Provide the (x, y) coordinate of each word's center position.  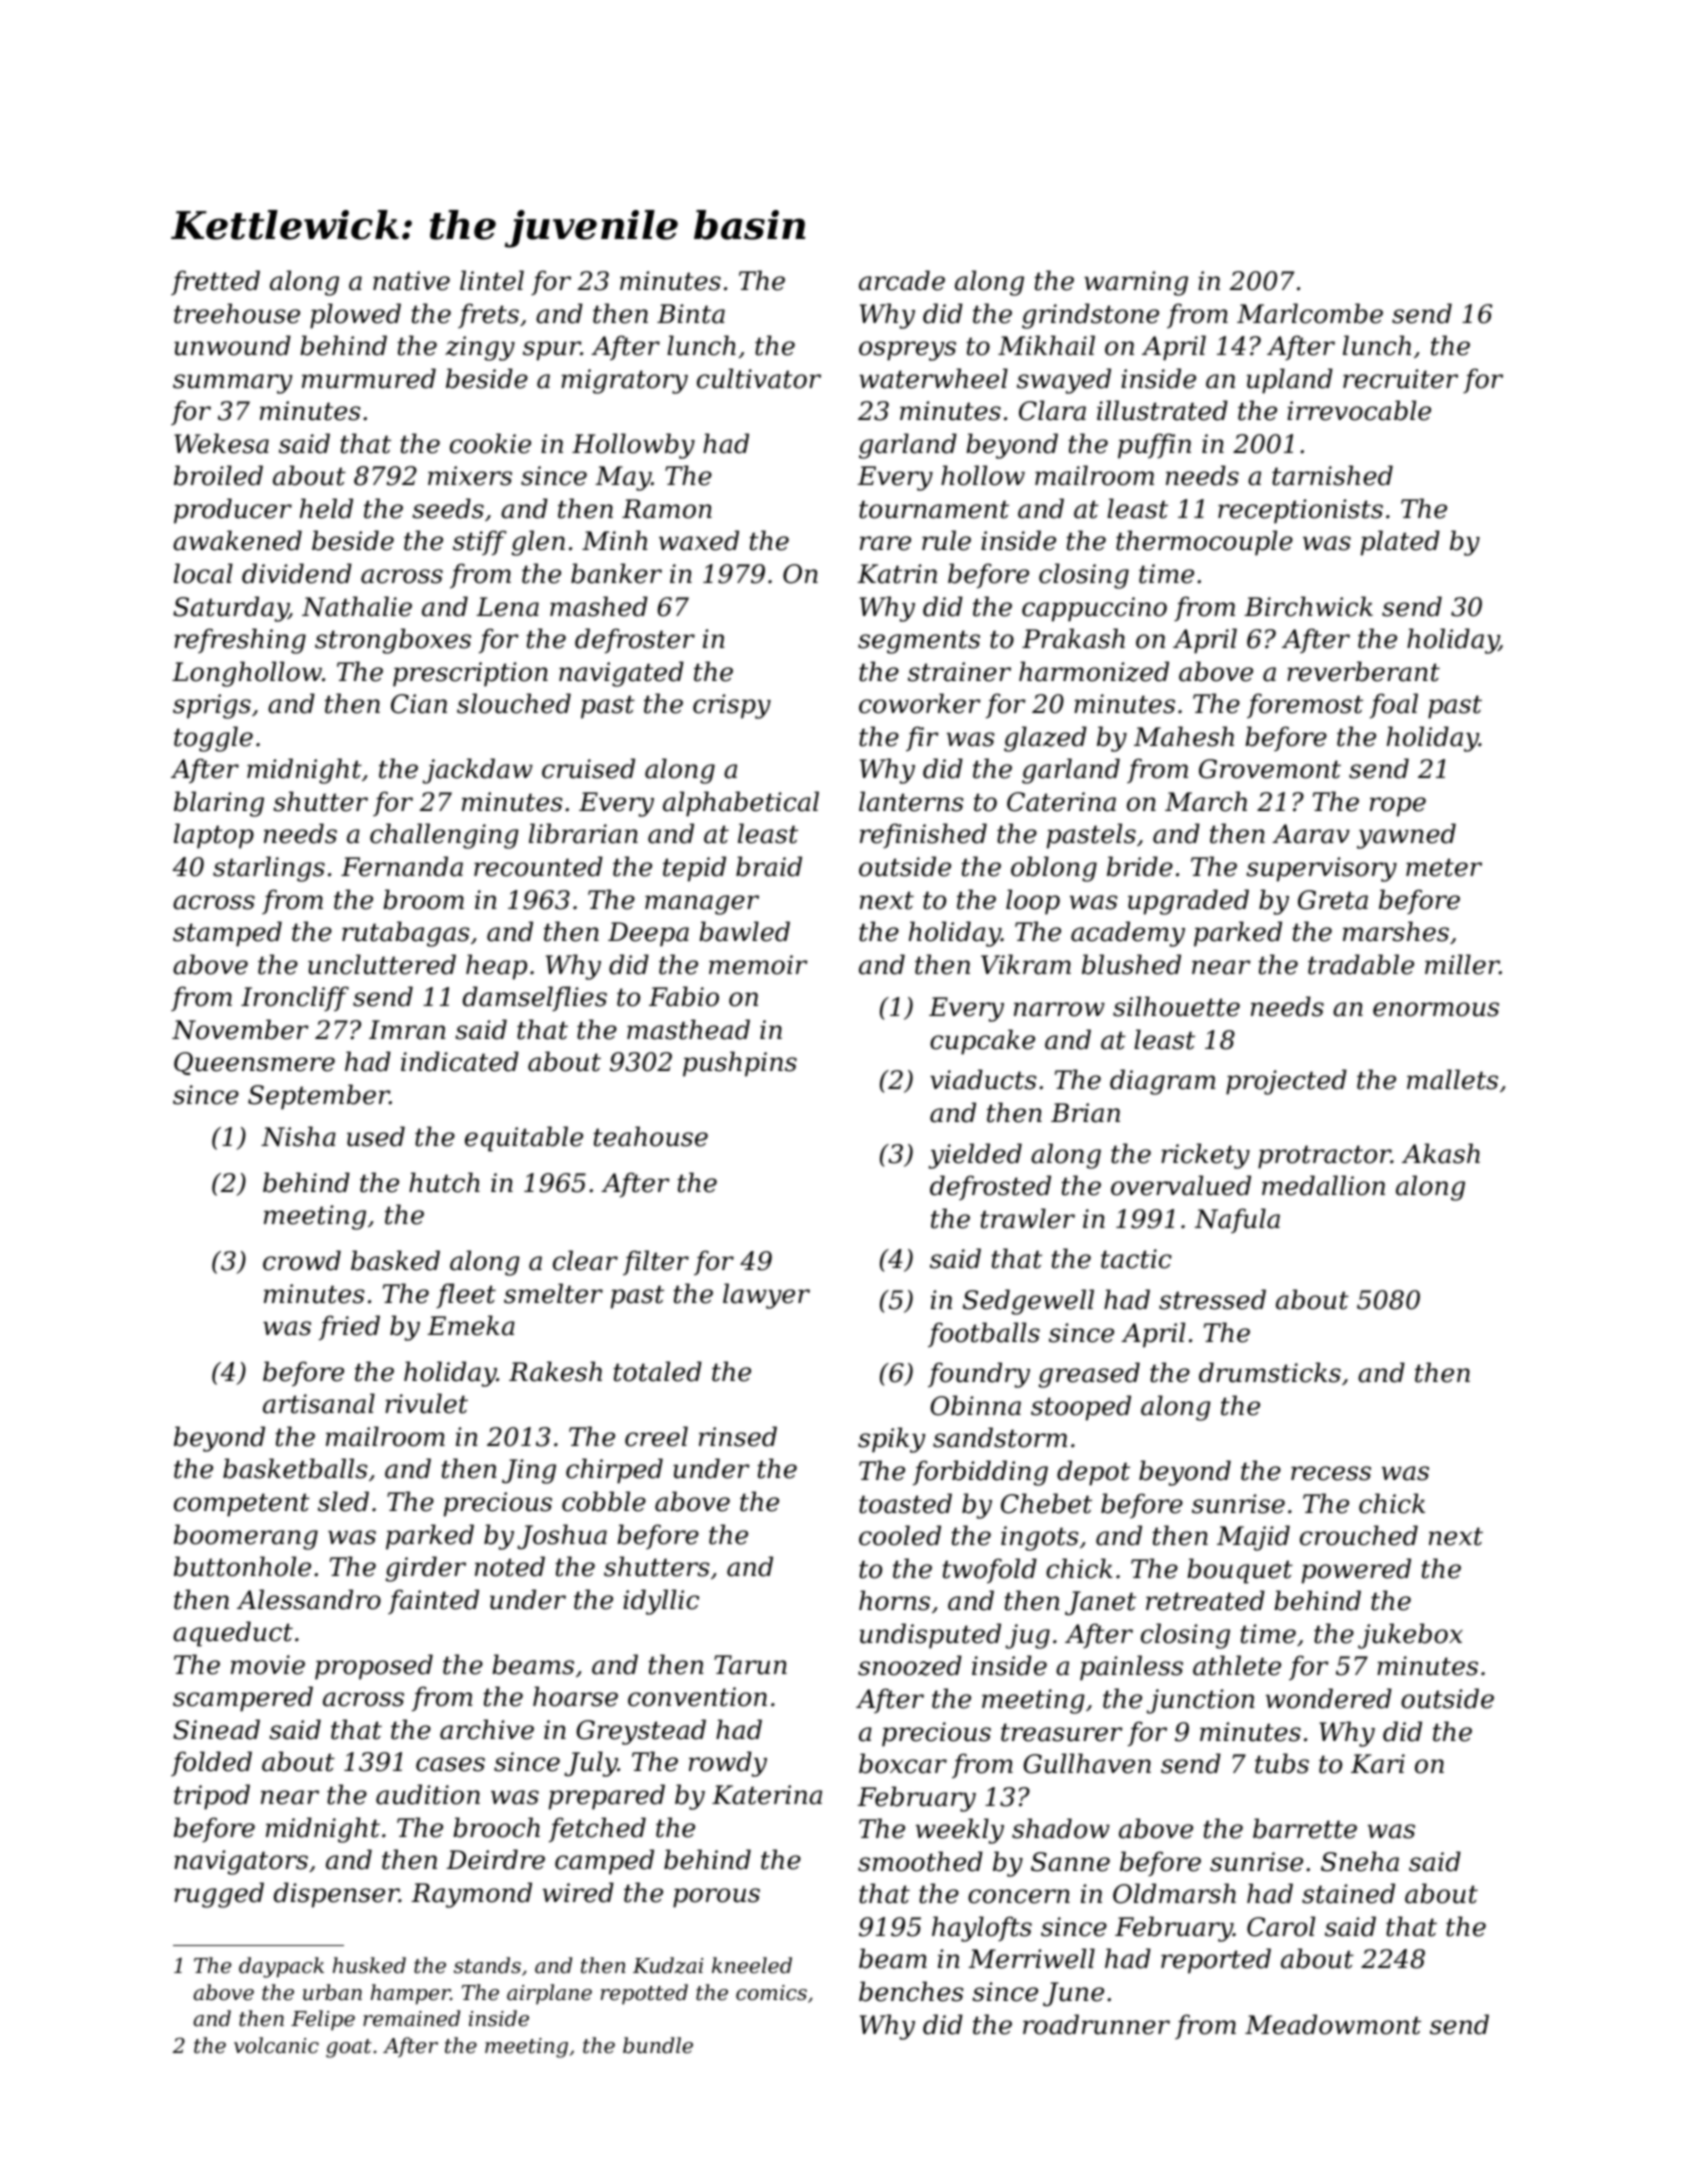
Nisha (298, 1136)
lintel (492, 280)
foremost (1305, 706)
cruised (588, 768)
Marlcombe (1310, 313)
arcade (902, 280)
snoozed (910, 1665)
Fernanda (402, 866)
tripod (212, 1797)
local (203, 573)
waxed (699, 540)
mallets (1452, 1079)
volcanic (276, 2045)
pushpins (740, 1064)
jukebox (1410, 1636)
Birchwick (1308, 606)
